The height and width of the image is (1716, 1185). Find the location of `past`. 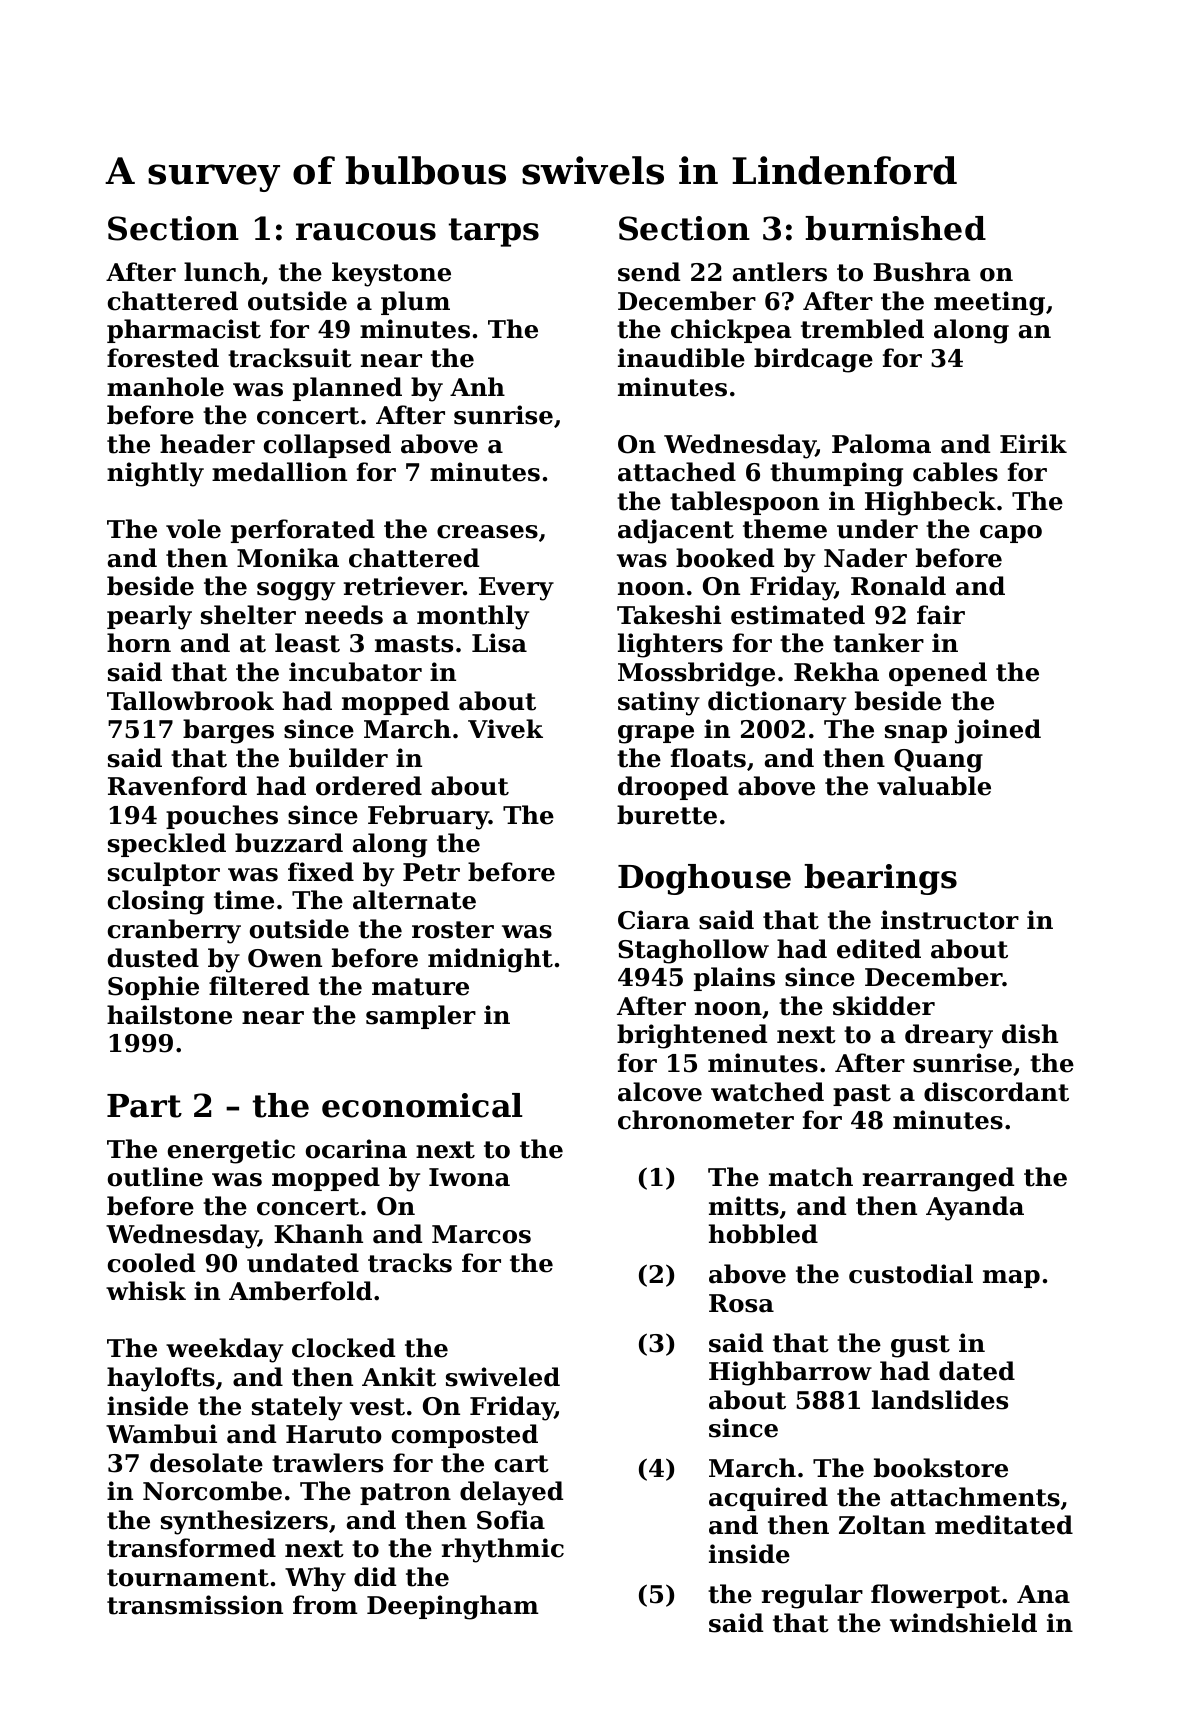

past is located at coordinates (862, 1095).
